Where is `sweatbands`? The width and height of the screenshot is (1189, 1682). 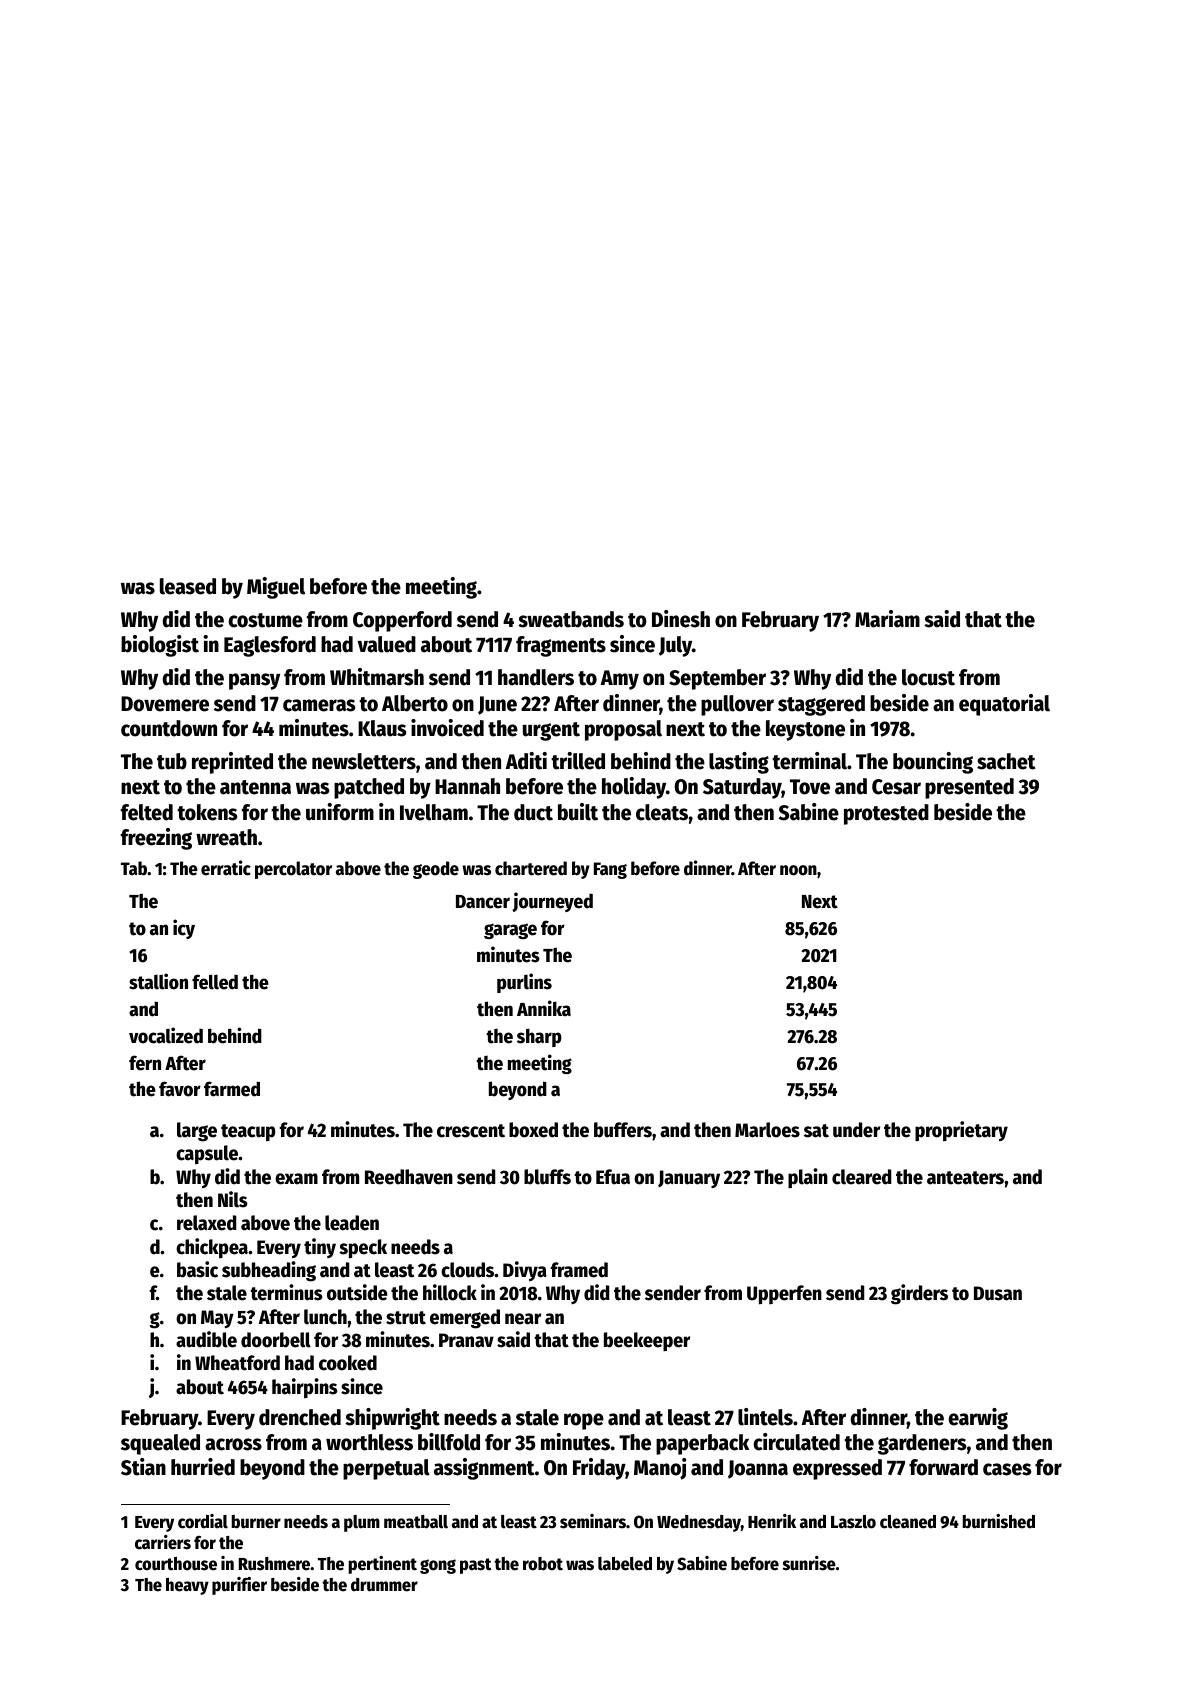 sweatbands is located at coordinates (571, 619).
